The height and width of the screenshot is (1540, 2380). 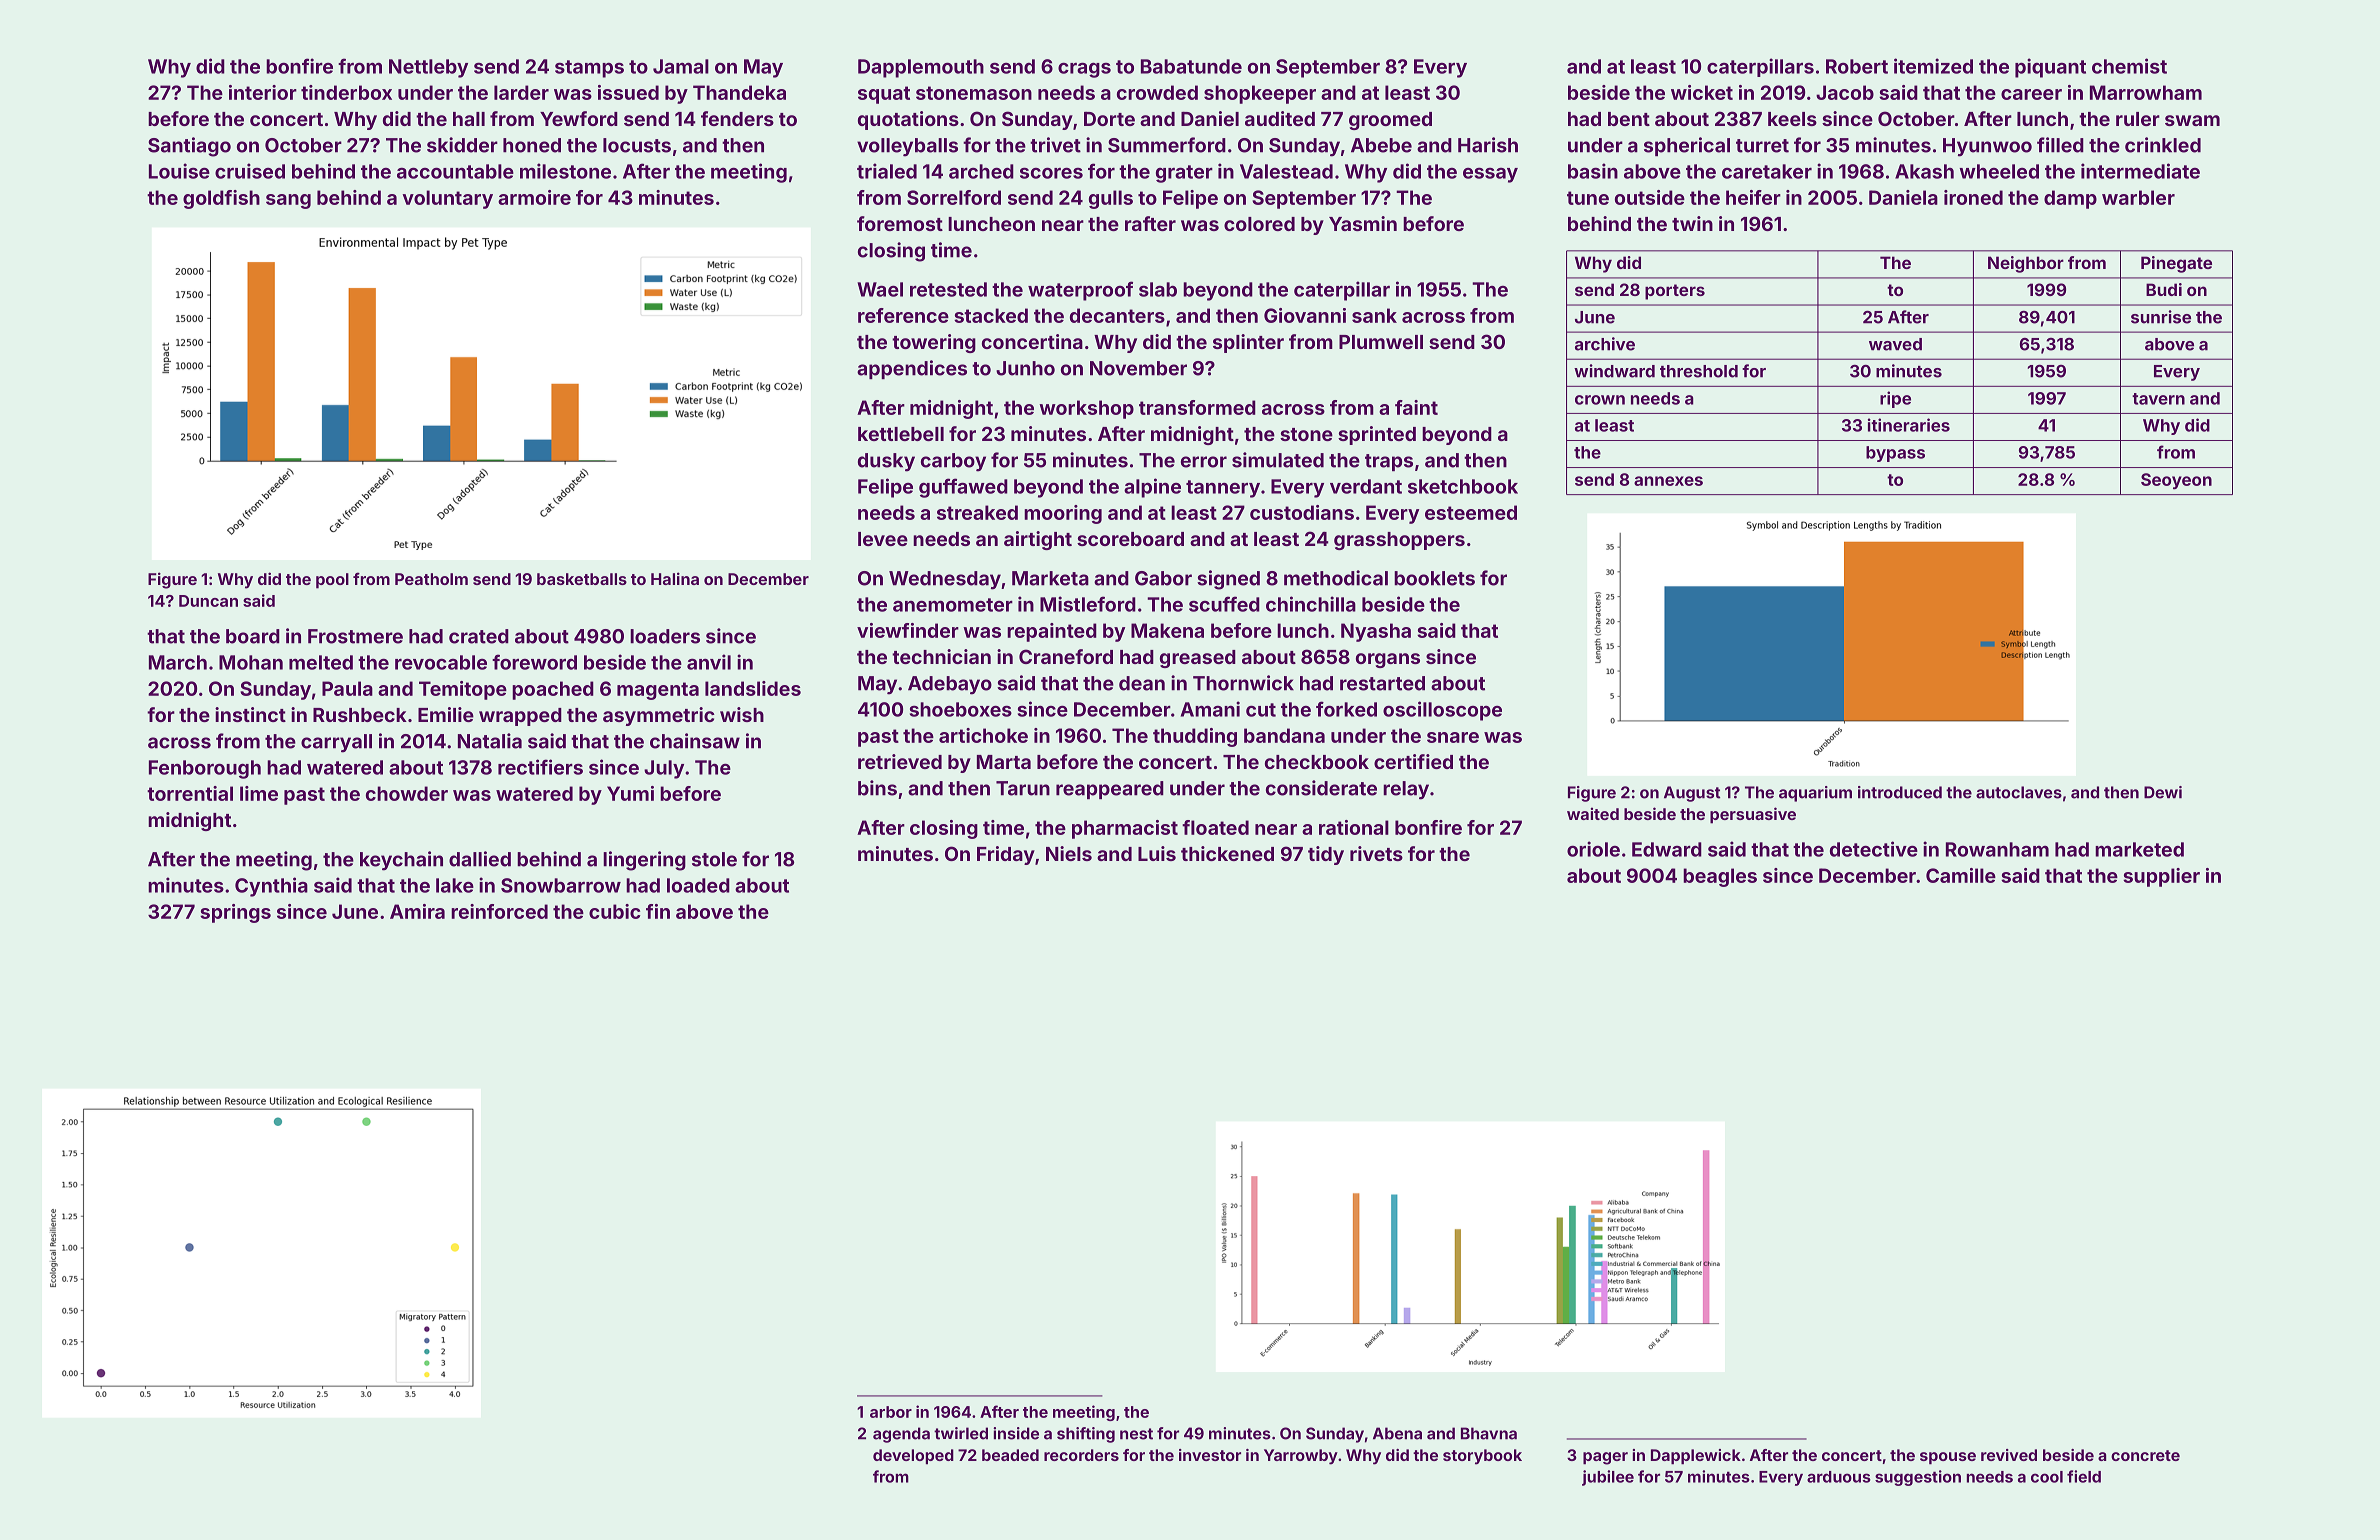 What do you see at coordinates (2026, 264) in the screenshot?
I see `Neighbor` at bounding box center [2026, 264].
